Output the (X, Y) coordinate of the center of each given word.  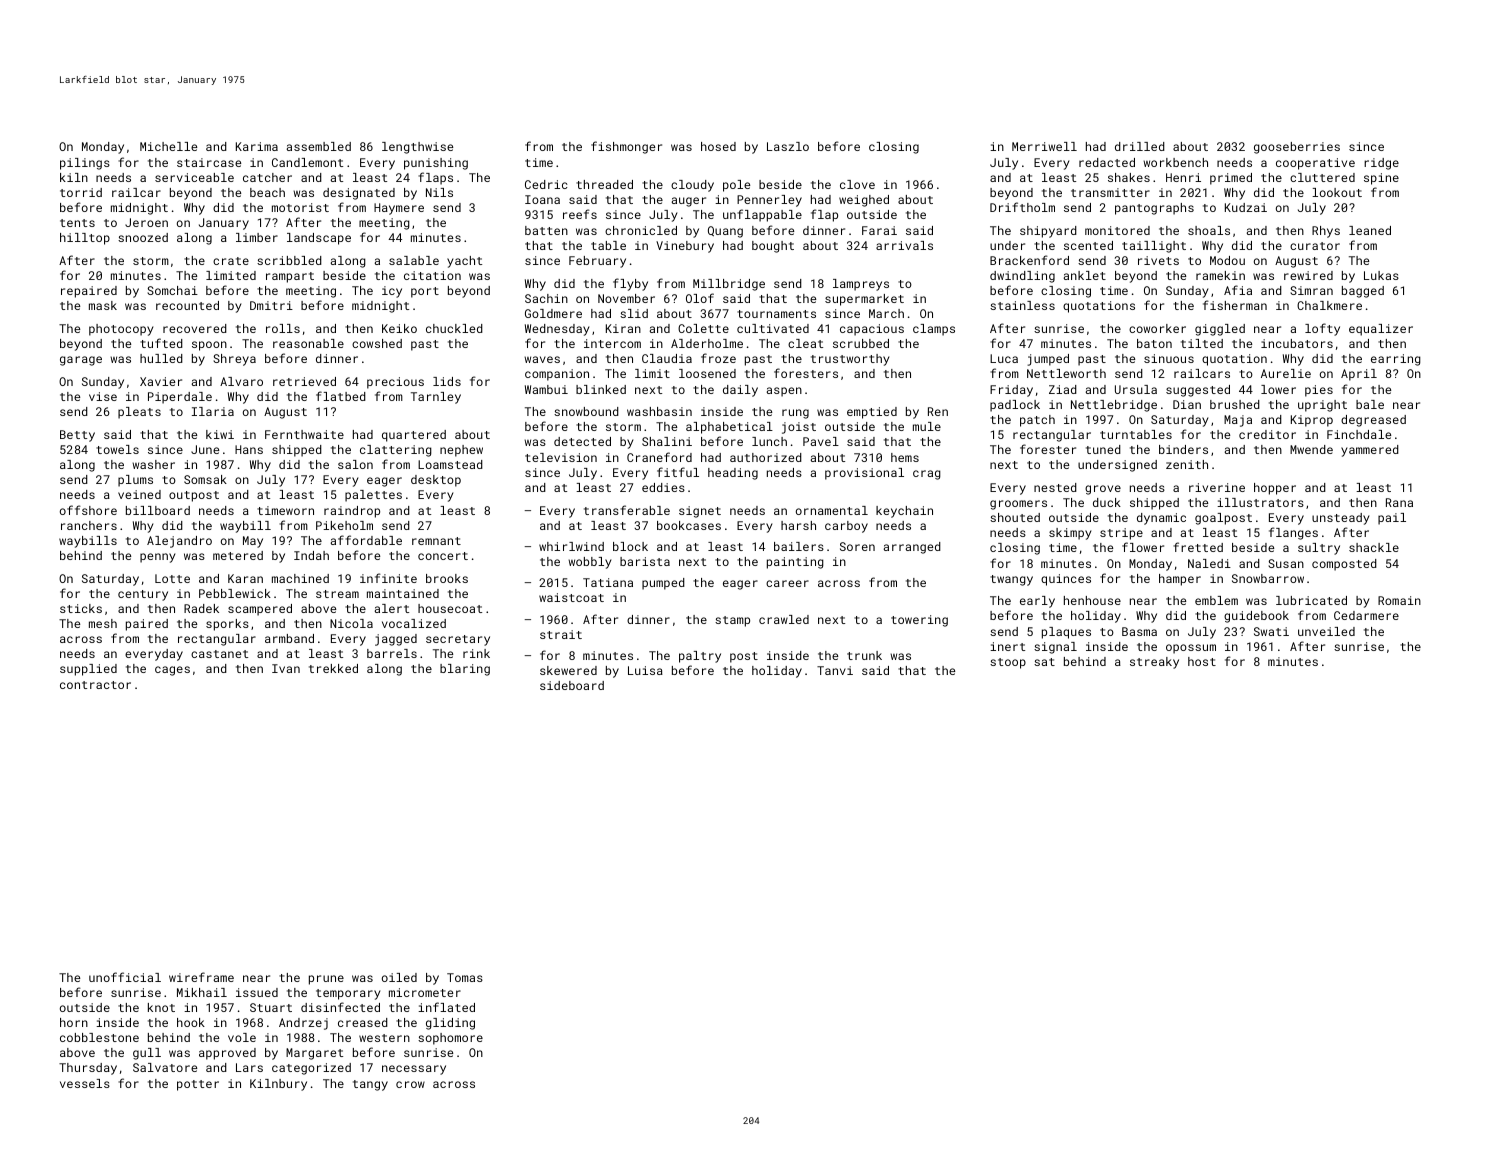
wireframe (201, 977)
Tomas (465, 977)
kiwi (220, 434)
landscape (319, 239)
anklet (1085, 275)
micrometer (425, 992)
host (1202, 661)
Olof (700, 298)
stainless (1022, 305)
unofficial (125, 977)
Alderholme (707, 343)
